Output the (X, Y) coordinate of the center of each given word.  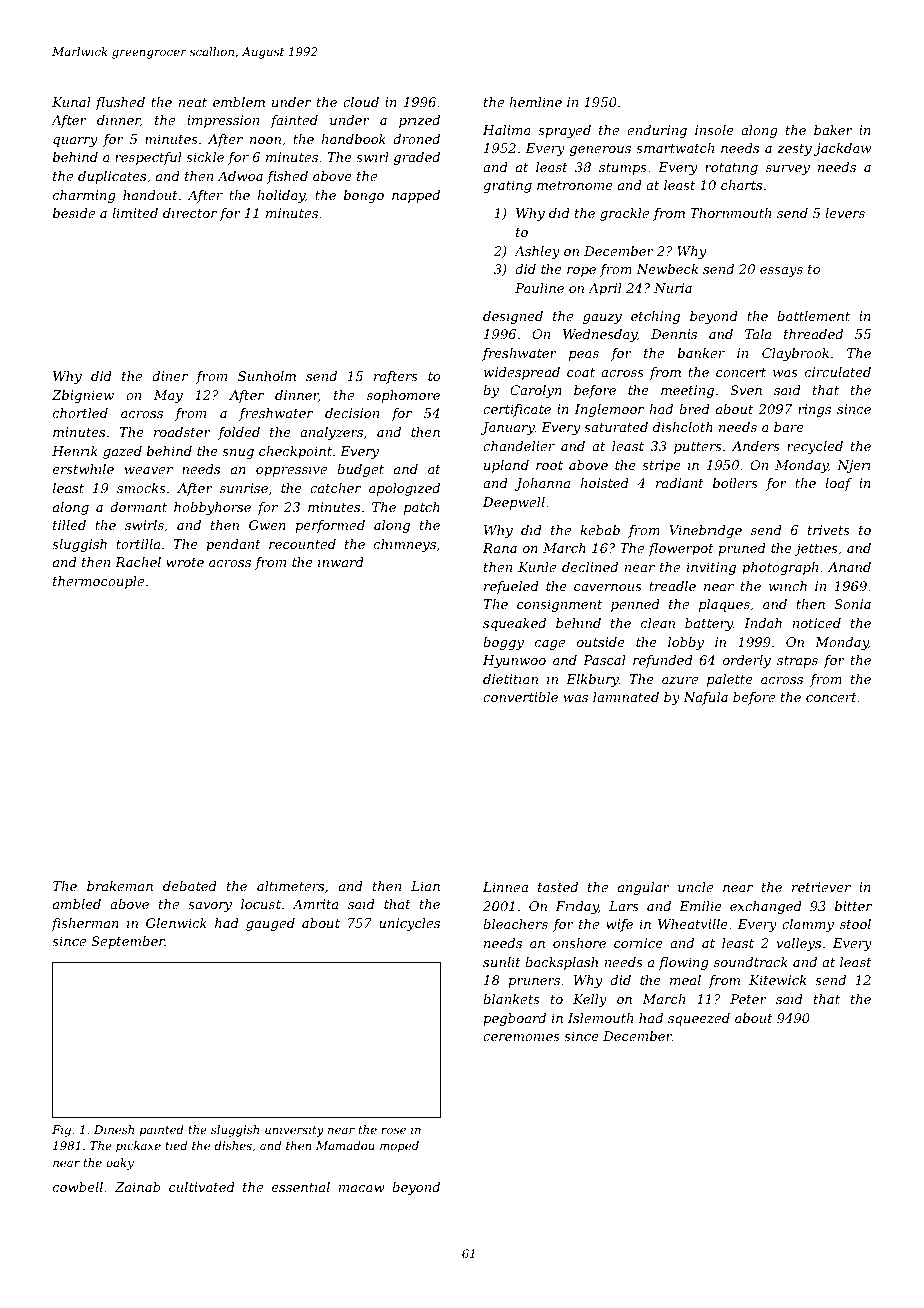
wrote (185, 562)
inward (341, 562)
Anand (849, 567)
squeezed (699, 1019)
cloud (361, 102)
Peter (748, 999)
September (128, 942)
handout (150, 195)
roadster (182, 432)
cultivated (202, 1187)
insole (714, 130)
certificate (517, 410)
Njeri (854, 466)
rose (393, 1131)
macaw (362, 1188)
